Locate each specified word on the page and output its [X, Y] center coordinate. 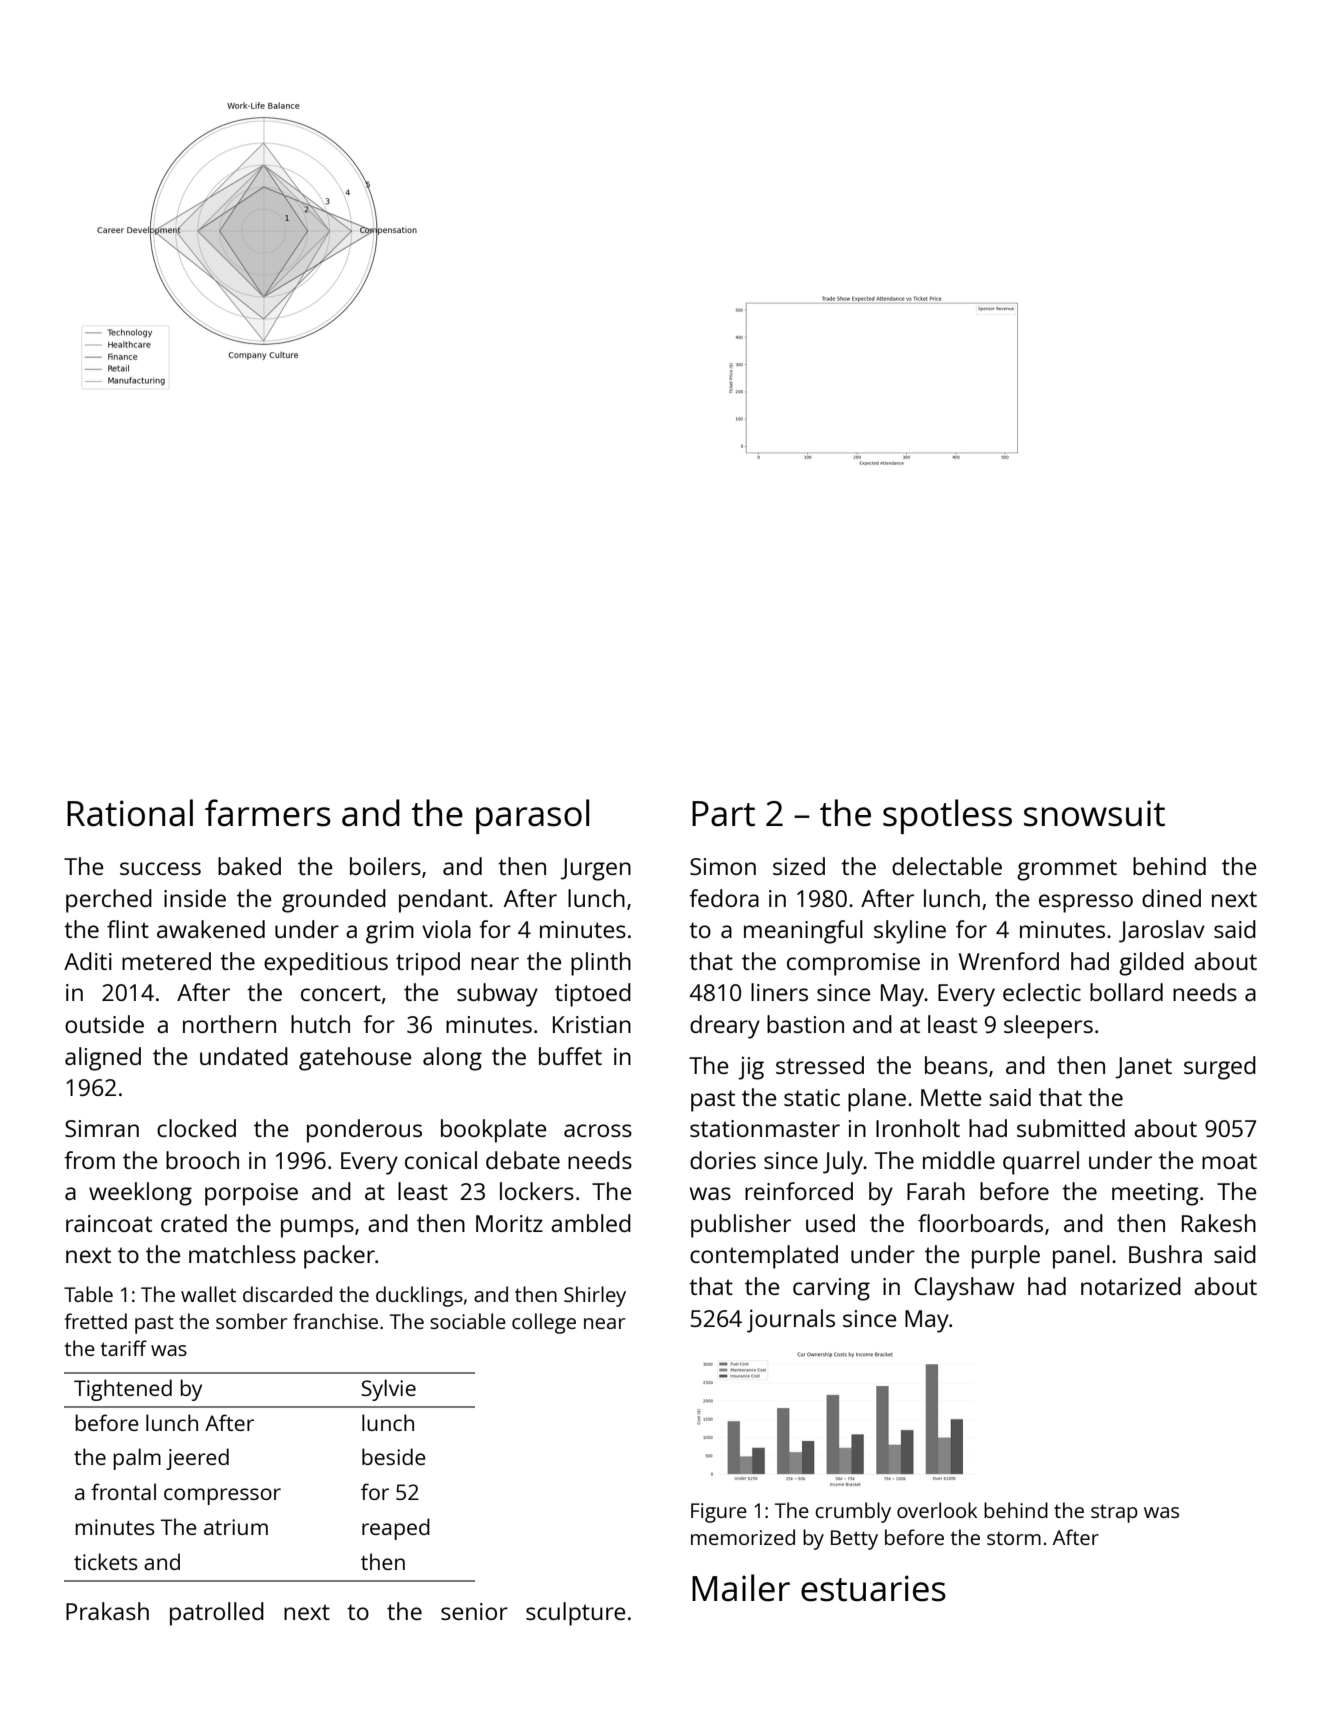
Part [723, 814]
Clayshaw [964, 1289]
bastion [805, 1024]
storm [1014, 1538]
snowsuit [1094, 813]
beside [394, 1456]
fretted [95, 1321]
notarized [1131, 1286]
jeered [197, 1459]
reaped [396, 1529]
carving [831, 1289]
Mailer [741, 1588]
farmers [268, 813]
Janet [1143, 1068]
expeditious [326, 964]
